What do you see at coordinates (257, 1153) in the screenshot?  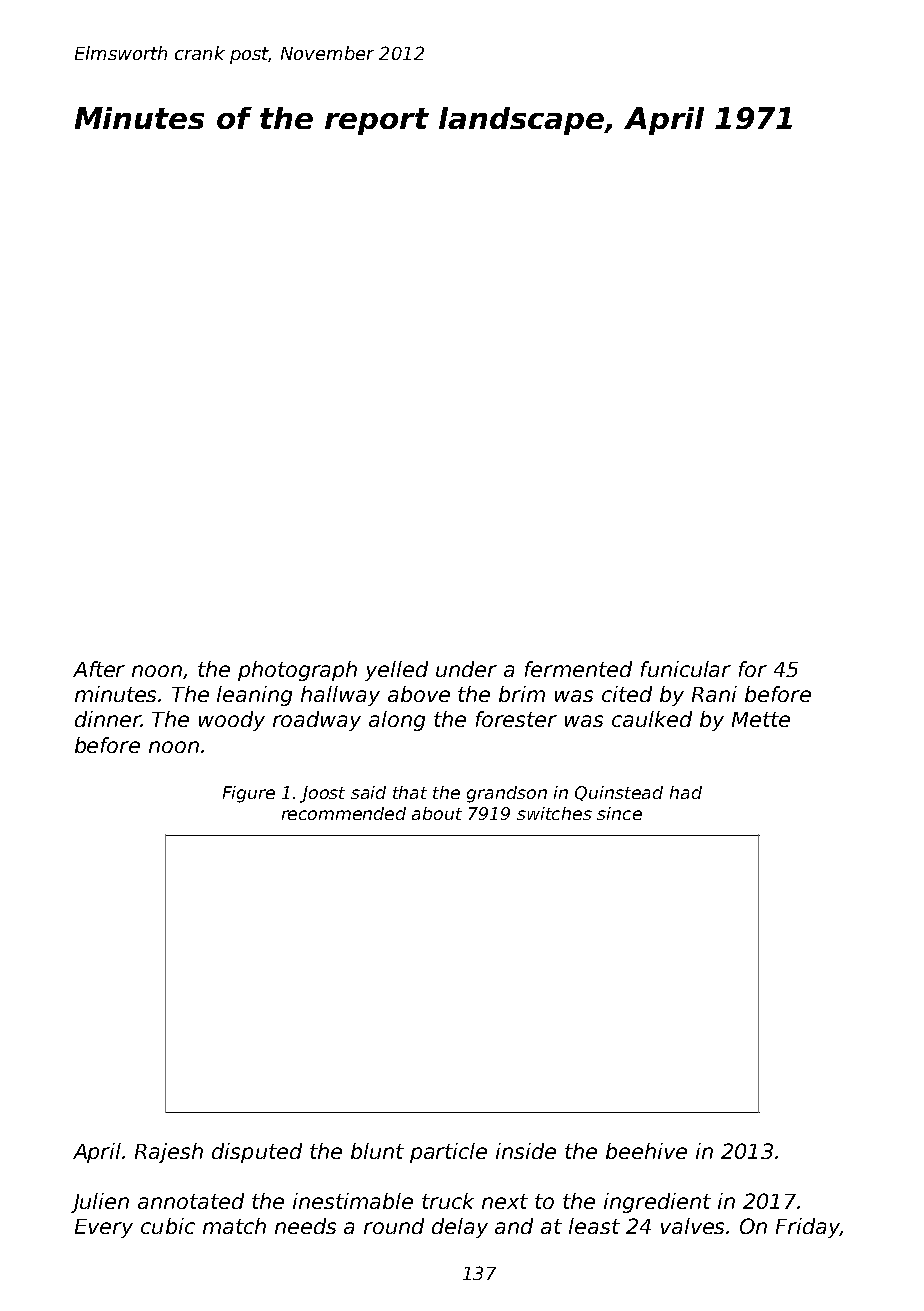 I see `disputed` at bounding box center [257, 1153].
